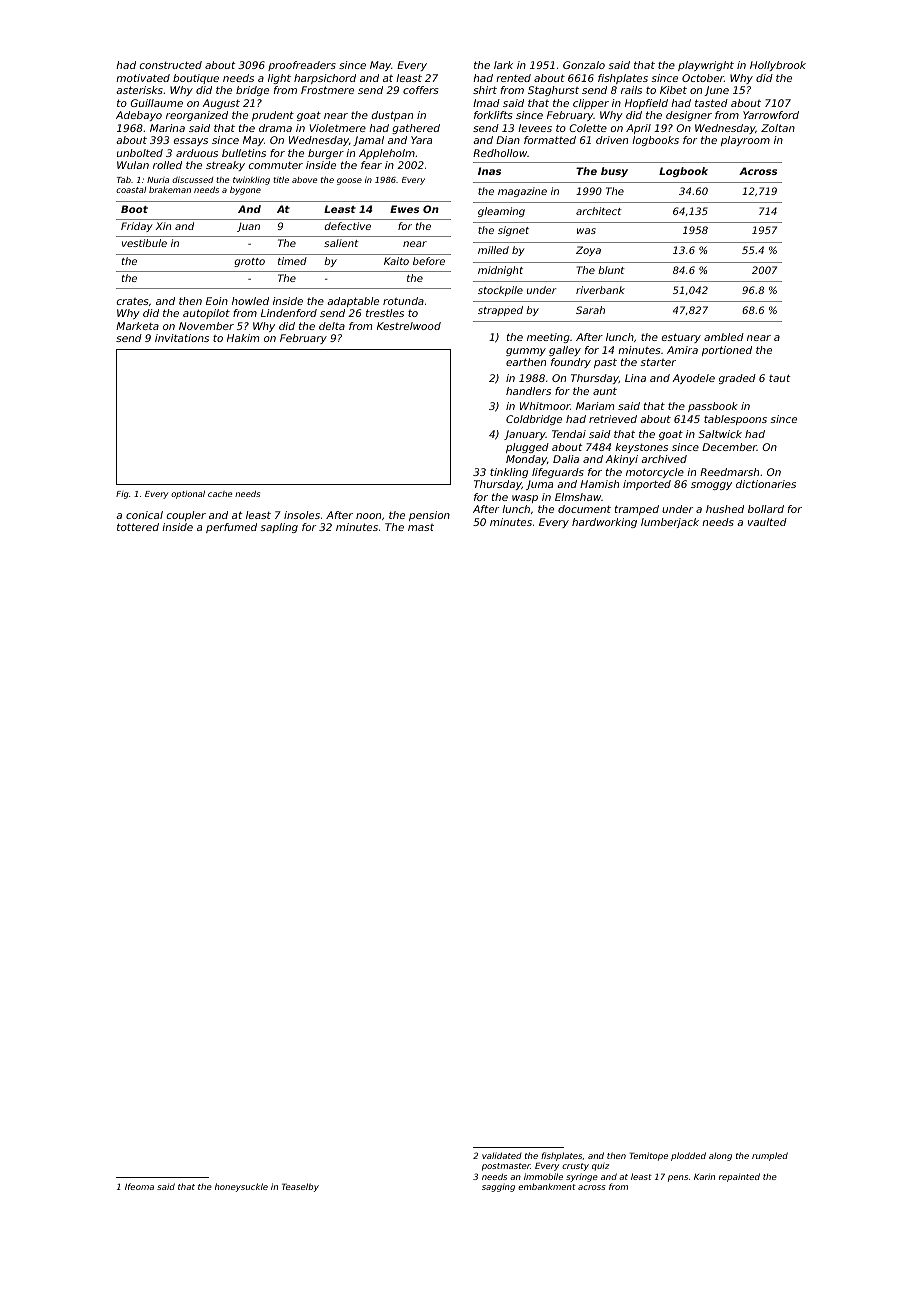 The height and width of the document is (1308, 924). Describe the element at coordinates (526, 460) in the document. I see `Monday` at that location.
